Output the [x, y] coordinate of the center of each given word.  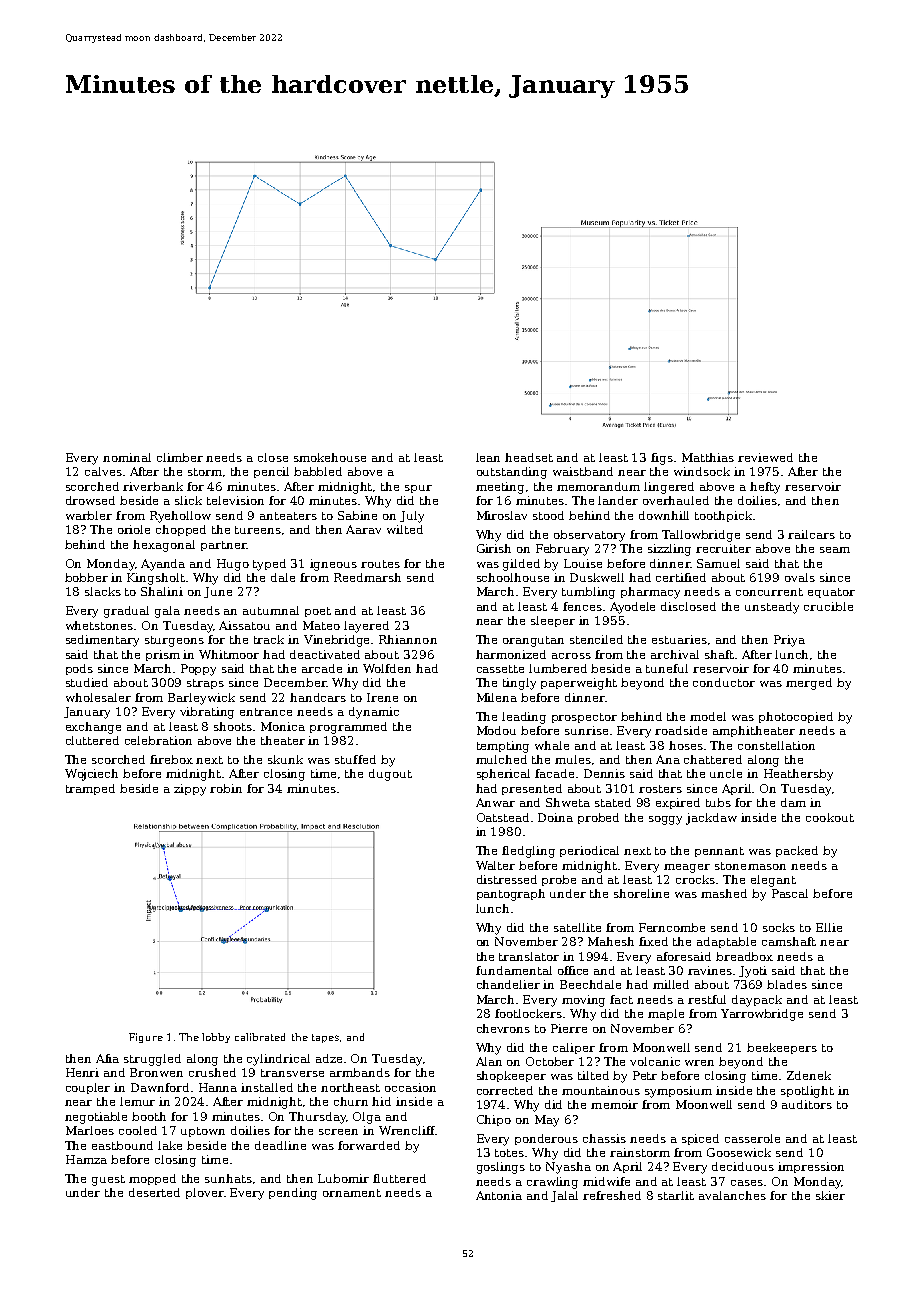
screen [338, 1132]
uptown [203, 1132]
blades [787, 984]
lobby [216, 1038]
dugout [390, 775]
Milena [497, 697]
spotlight [807, 1092]
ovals [800, 577]
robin [226, 788]
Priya [789, 641]
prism [163, 655]
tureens [258, 530]
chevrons [503, 1028]
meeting [500, 488]
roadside [681, 730]
